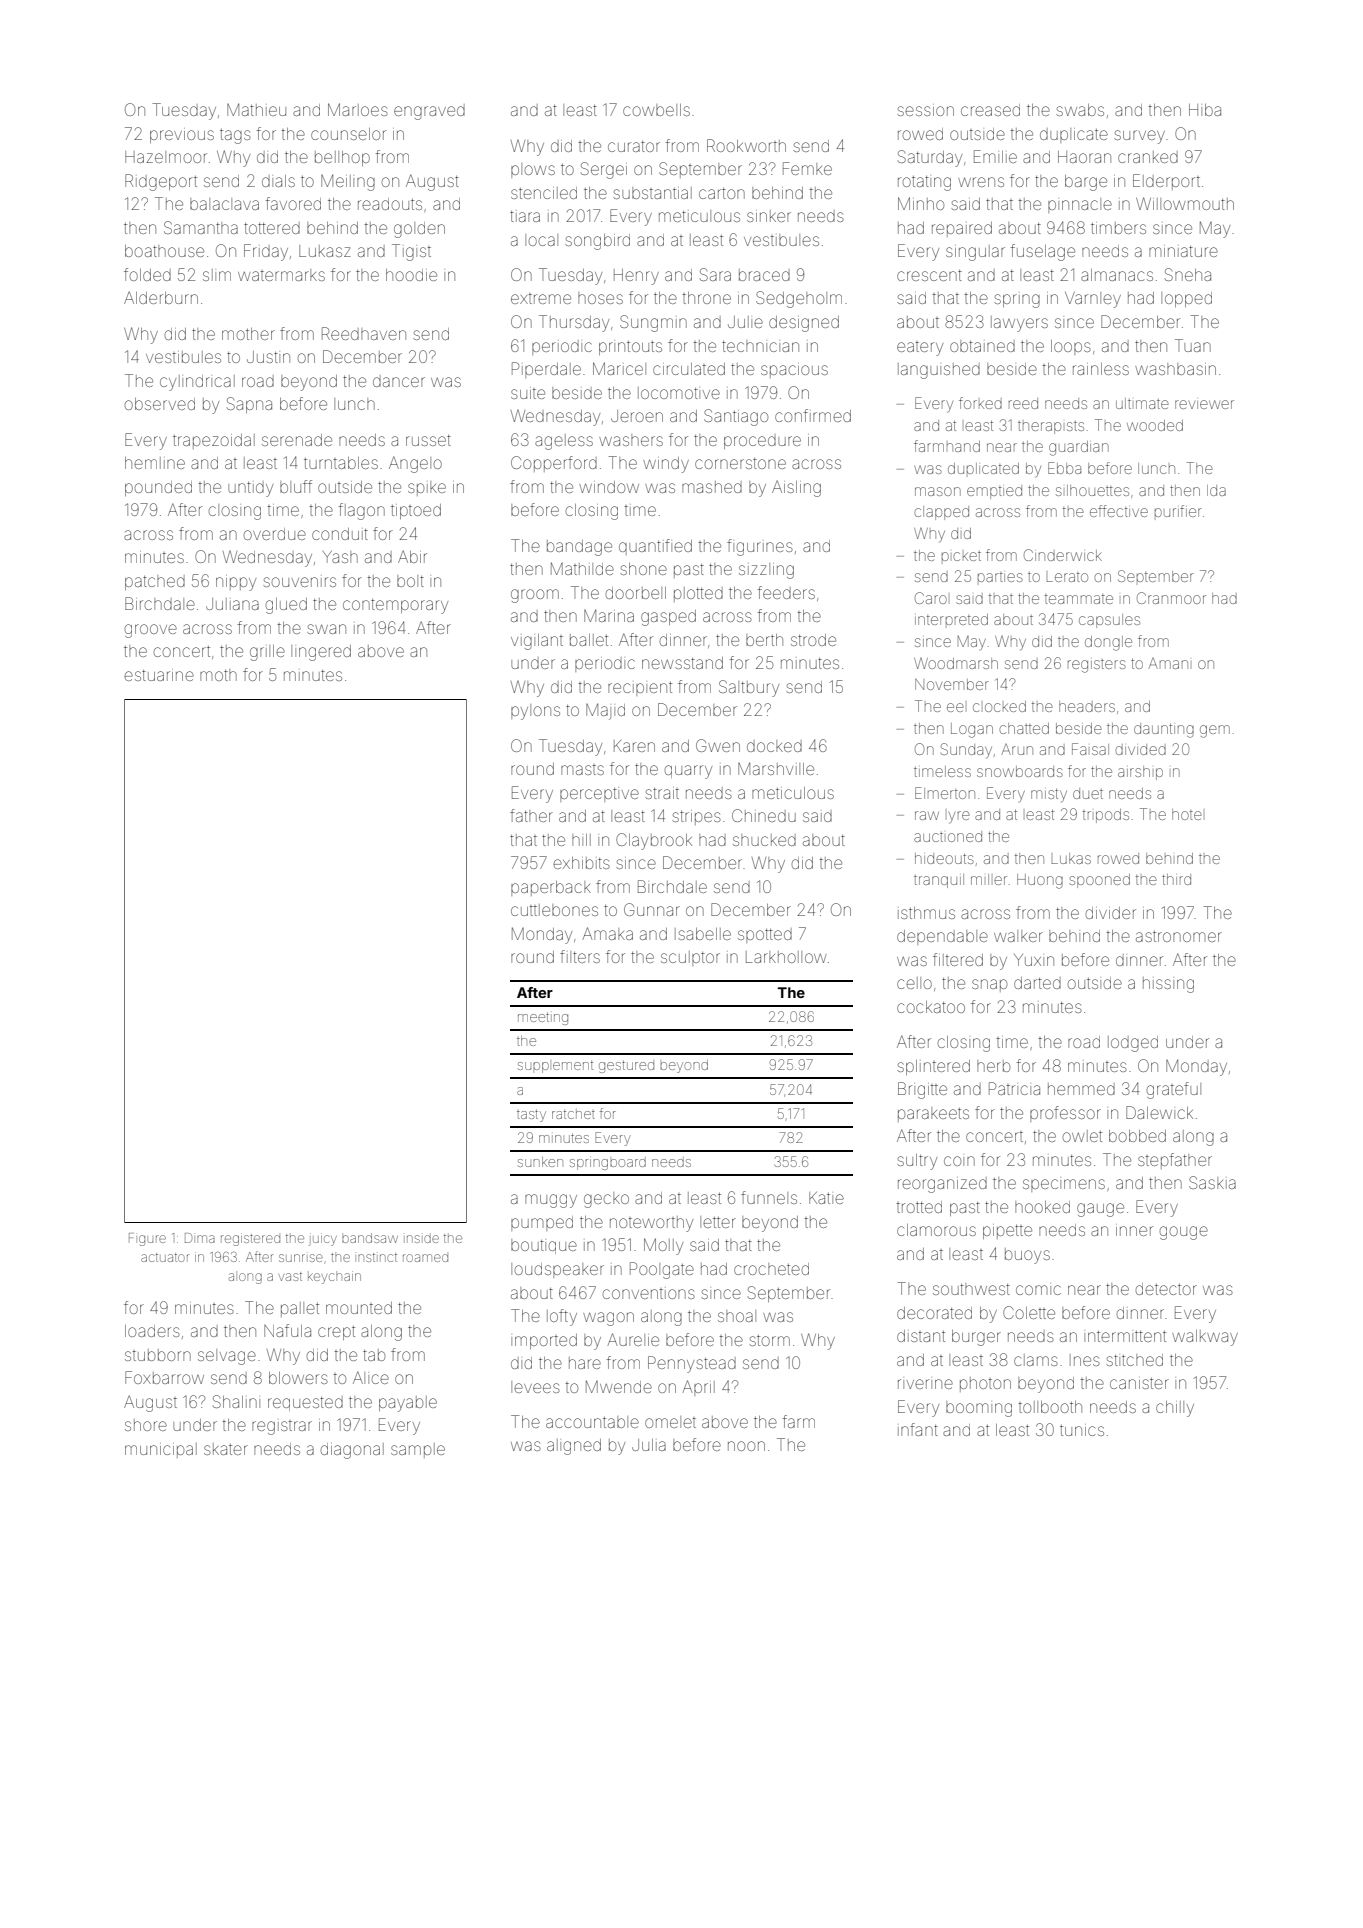 The height and width of the document is (1928, 1363). What do you see at coordinates (999, 706) in the document?
I see `clocked` at bounding box center [999, 706].
